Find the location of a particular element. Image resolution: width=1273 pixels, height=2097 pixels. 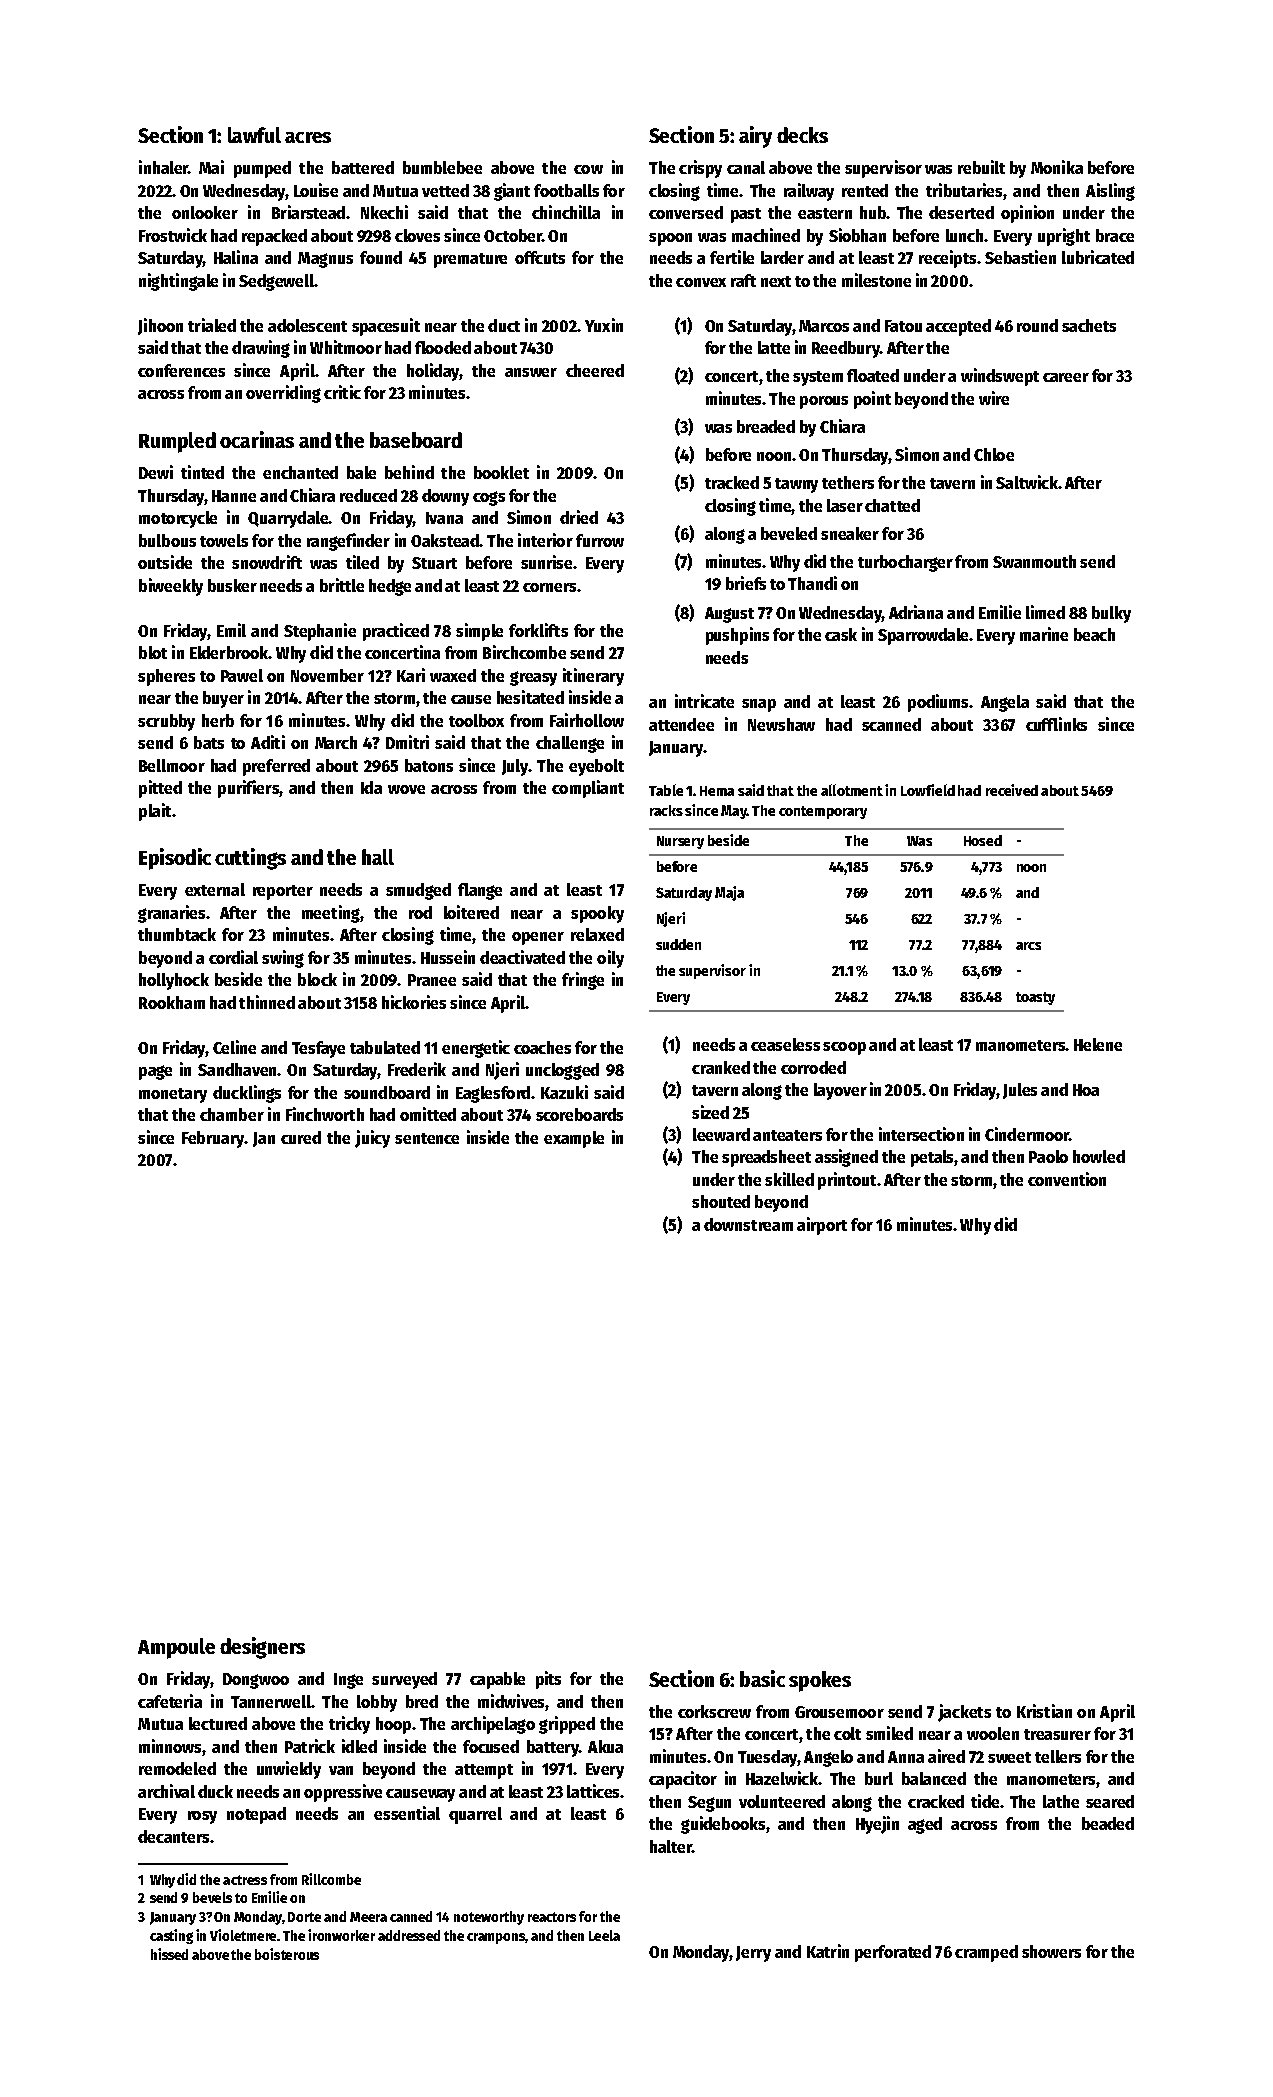

howled is located at coordinates (1099, 1156).
